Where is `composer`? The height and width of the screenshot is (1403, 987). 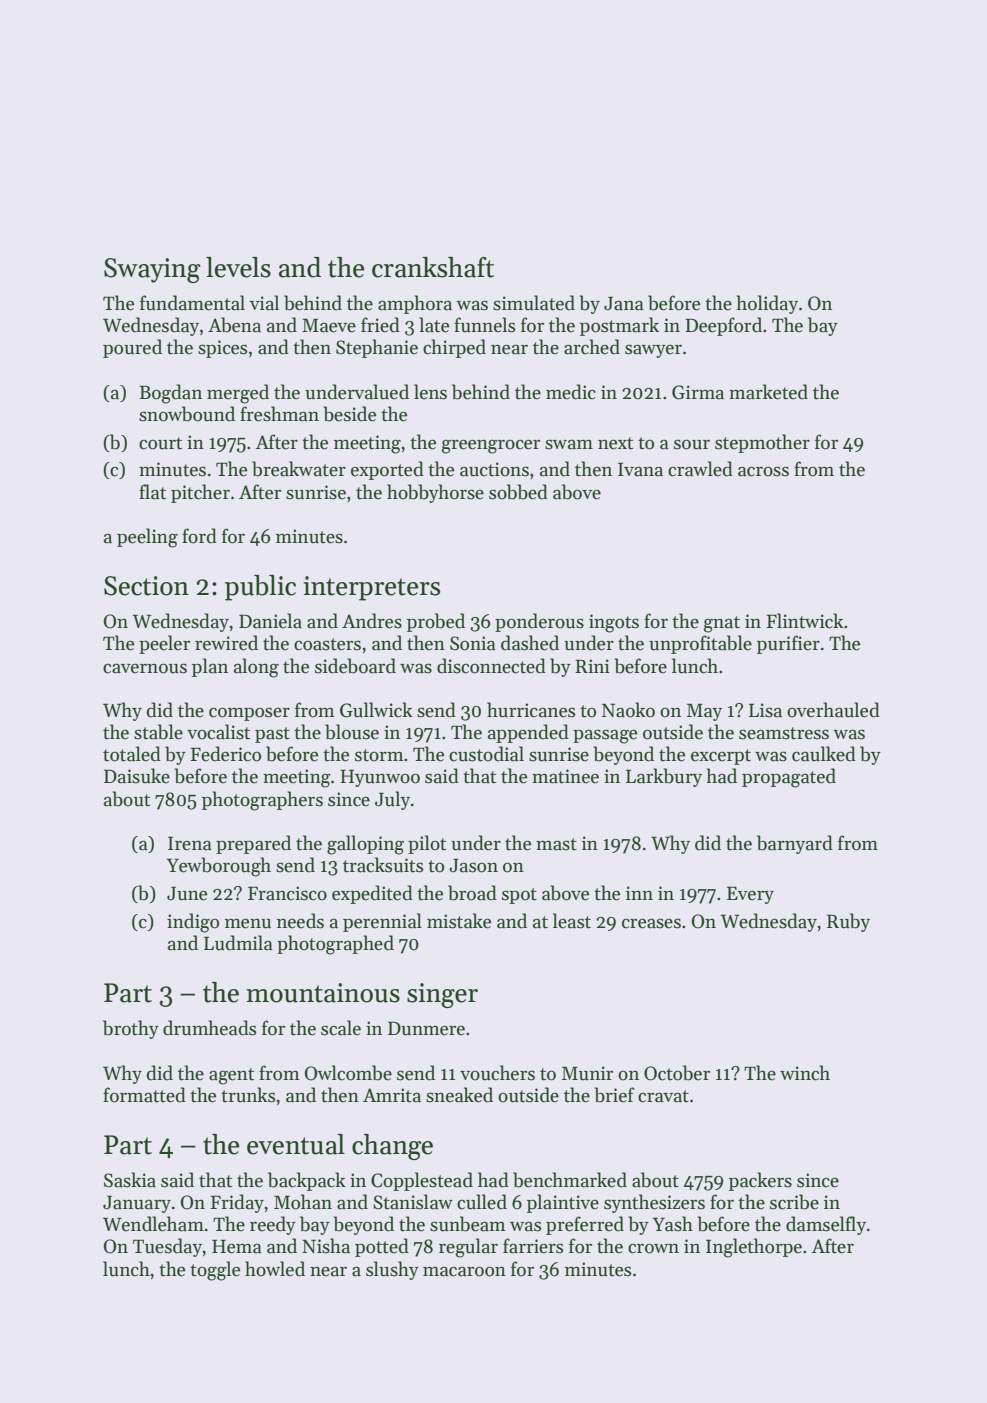 composer is located at coordinates (249, 714).
